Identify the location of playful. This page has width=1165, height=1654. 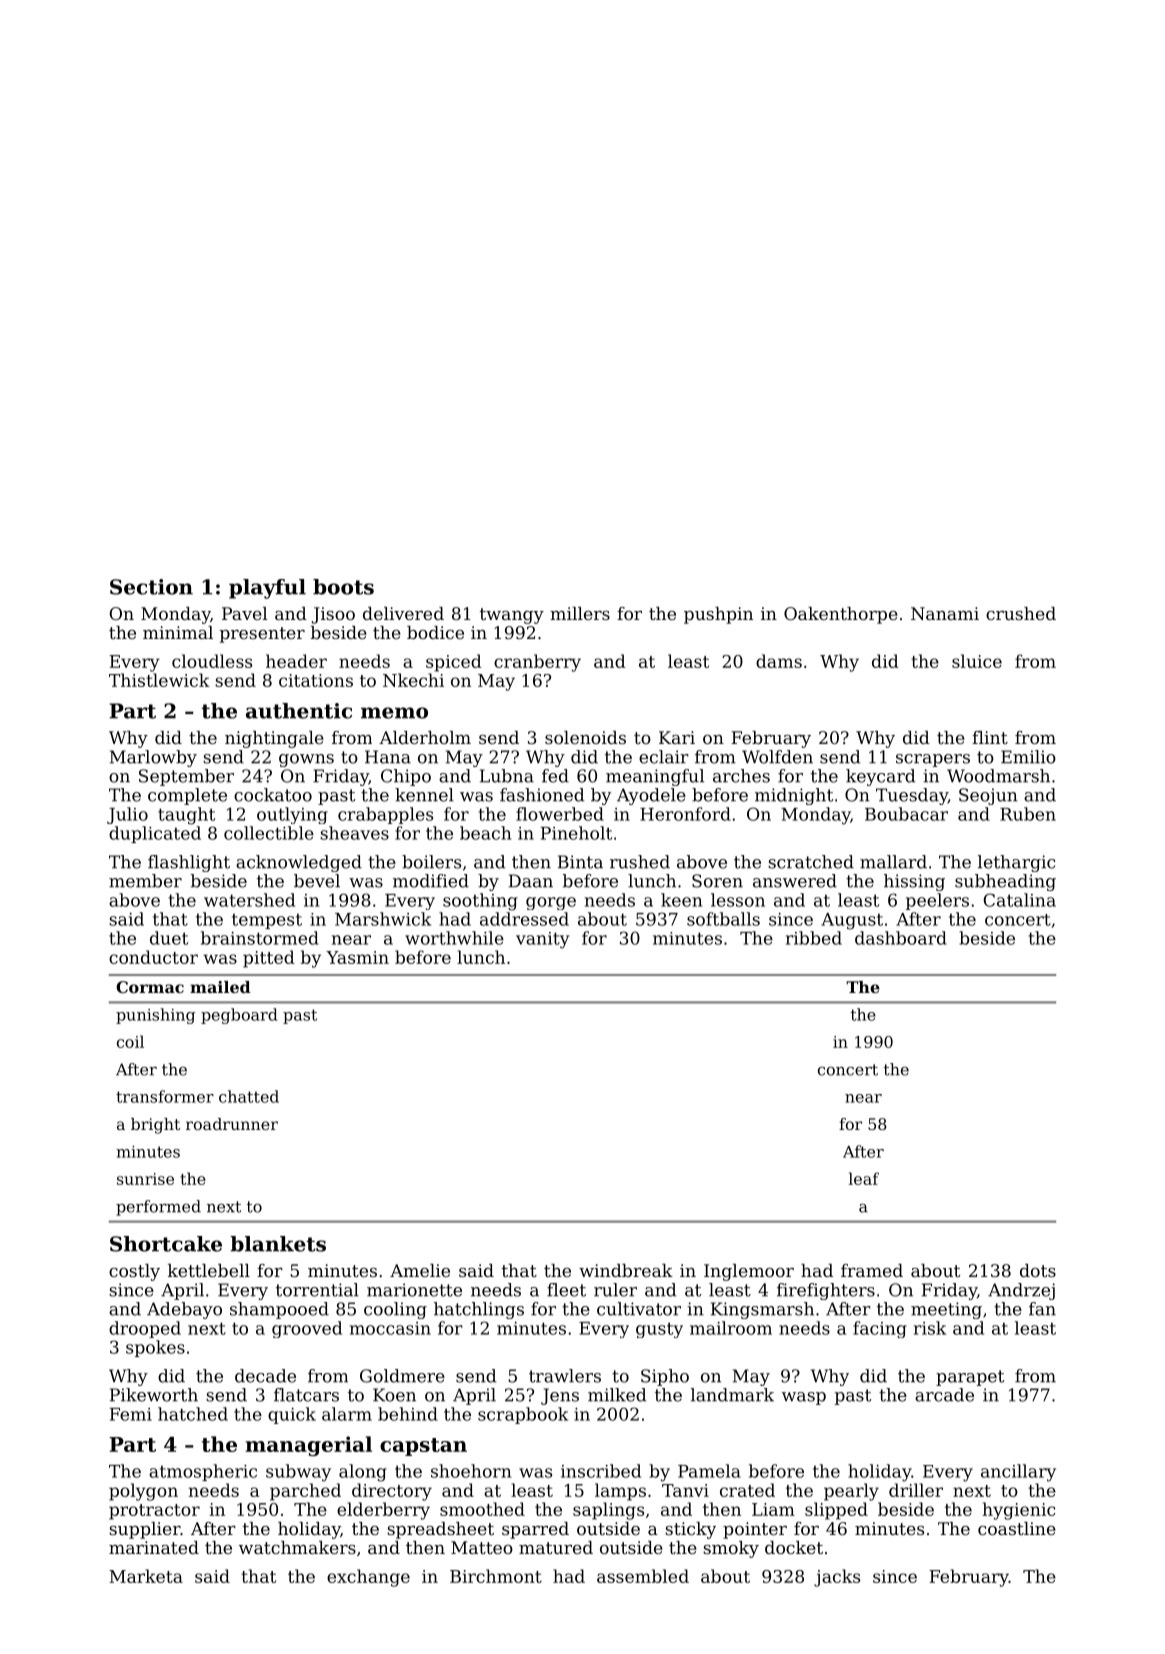
(267, 589).
